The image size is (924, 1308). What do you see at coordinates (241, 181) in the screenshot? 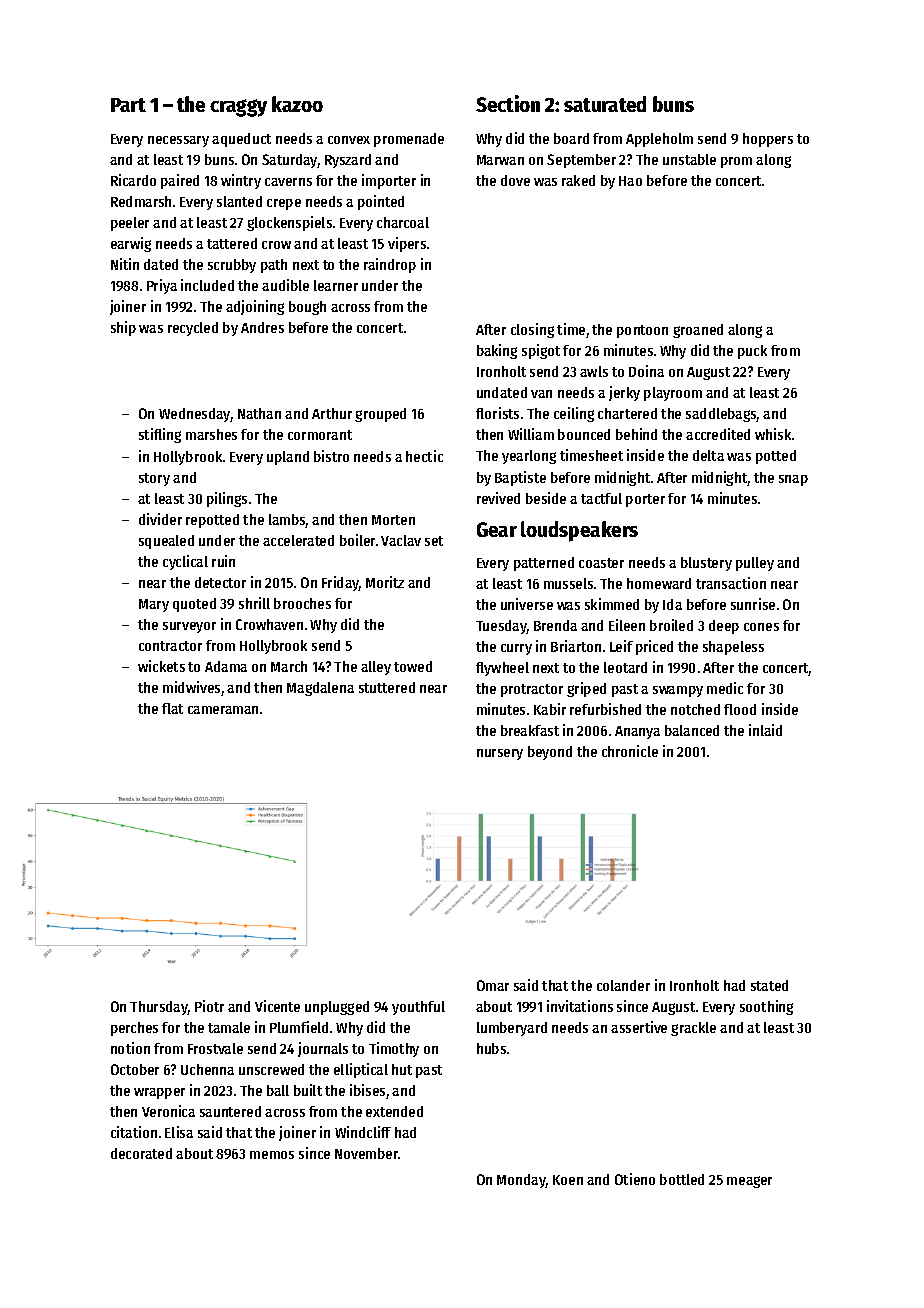
I see `wintry` at bounding box center [241, 181].
